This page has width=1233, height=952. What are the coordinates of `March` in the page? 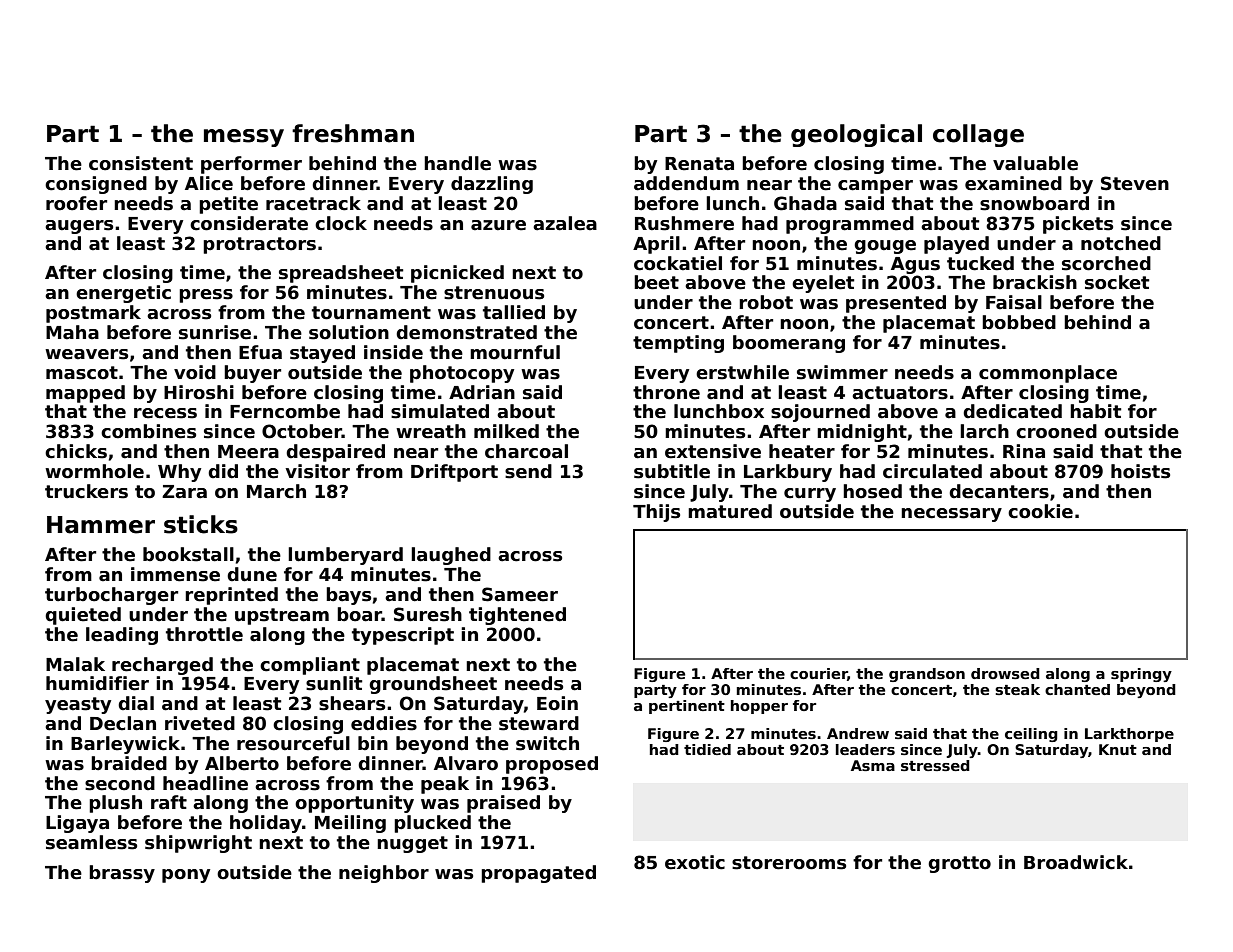 It's located at (276, 491).
